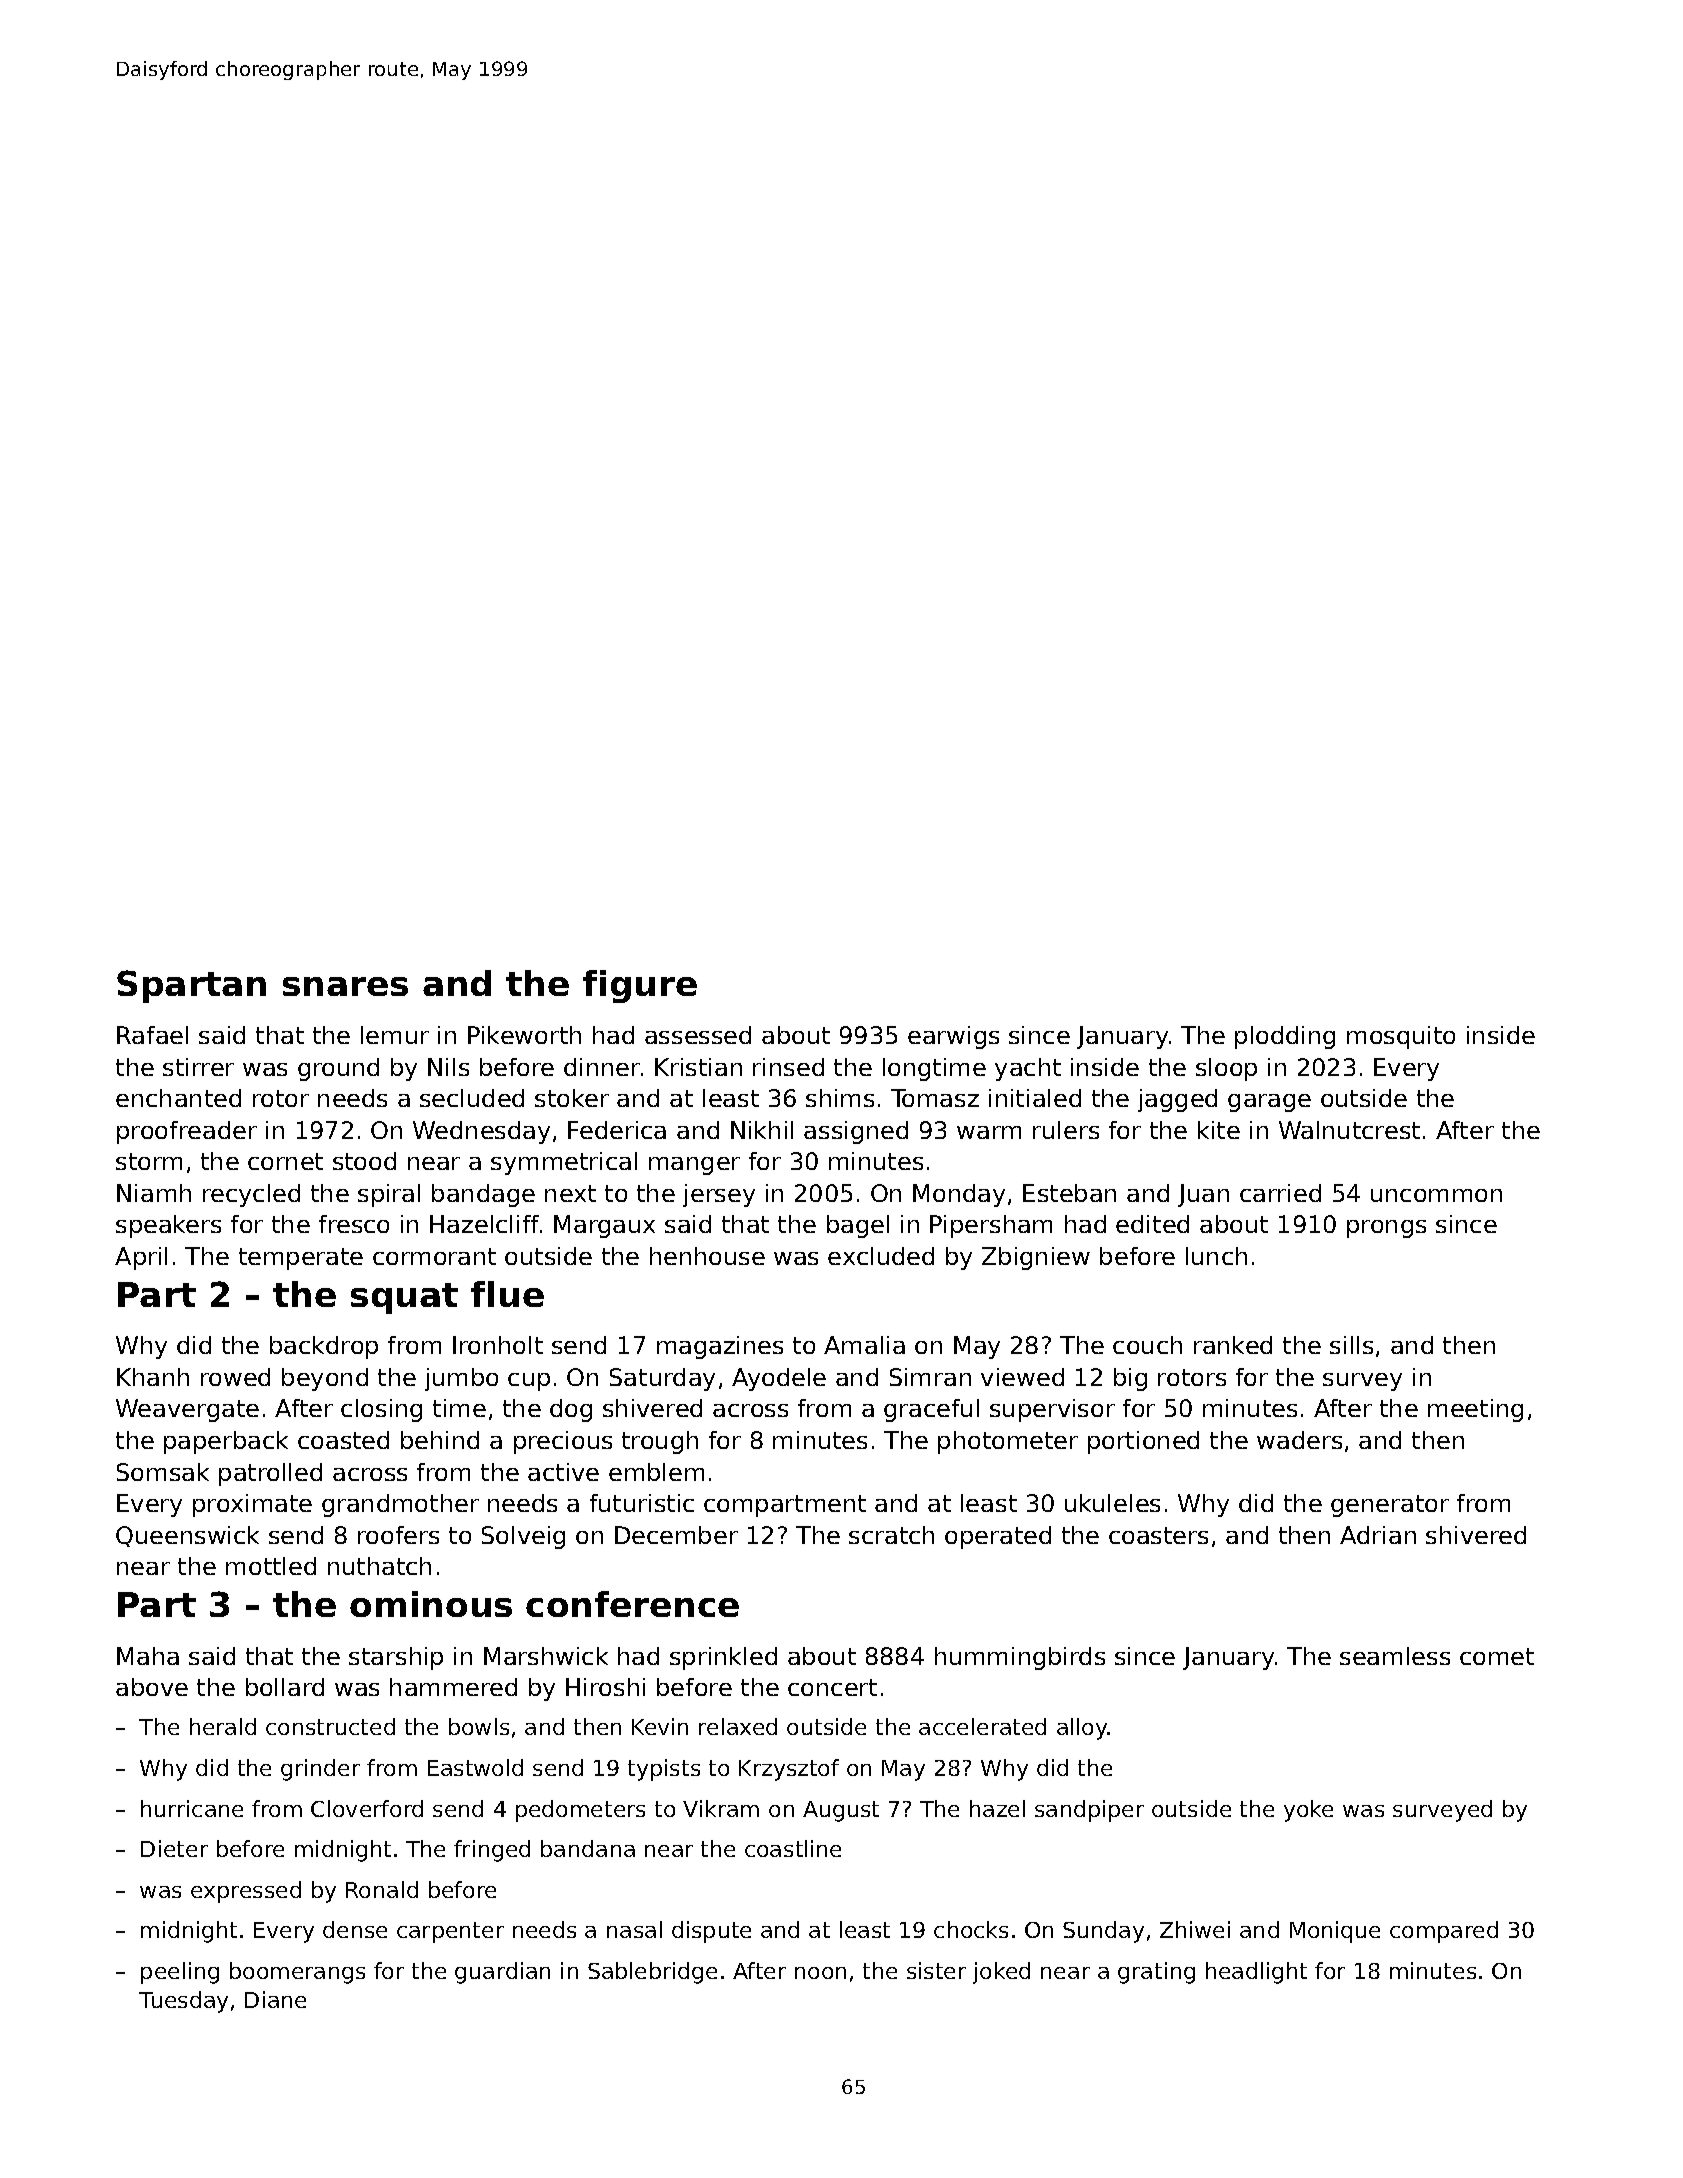 This screenshot has width=1683, height=2178. I want to click on carpenter, so click(450, 1932).
